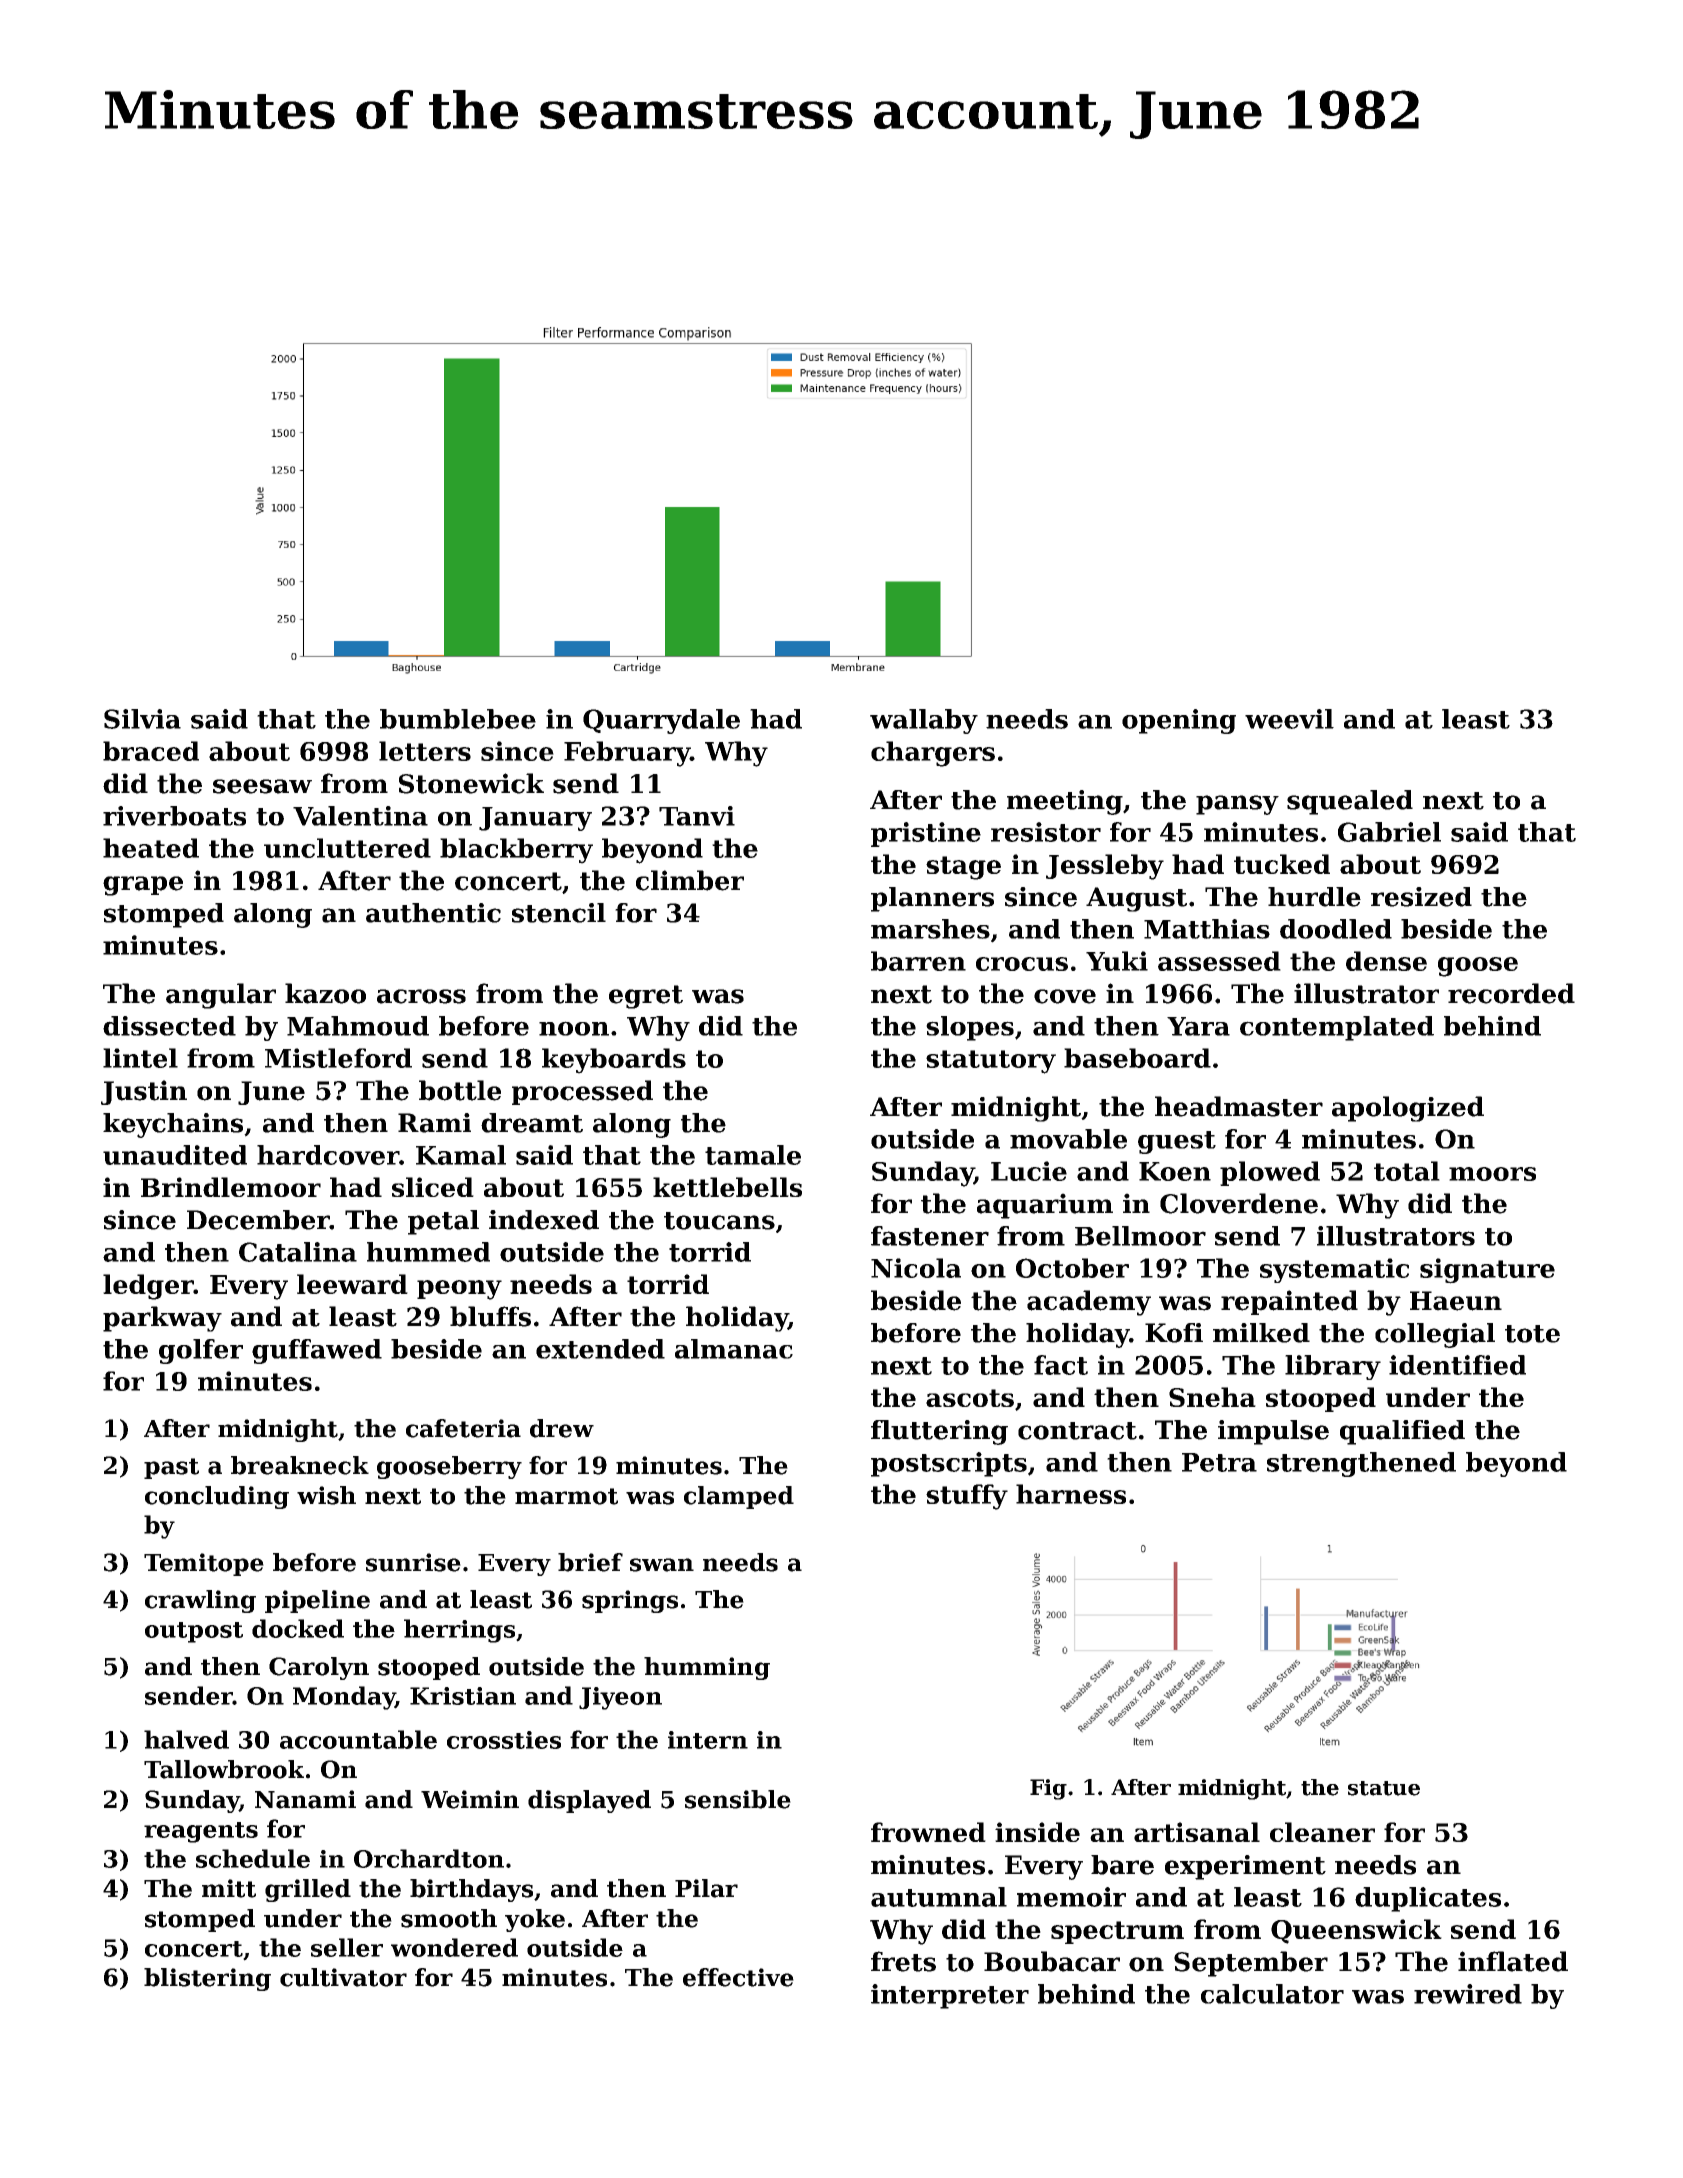  Describe the element at coordinates (1282, 864) in the page. I see `tucked` at that location.
